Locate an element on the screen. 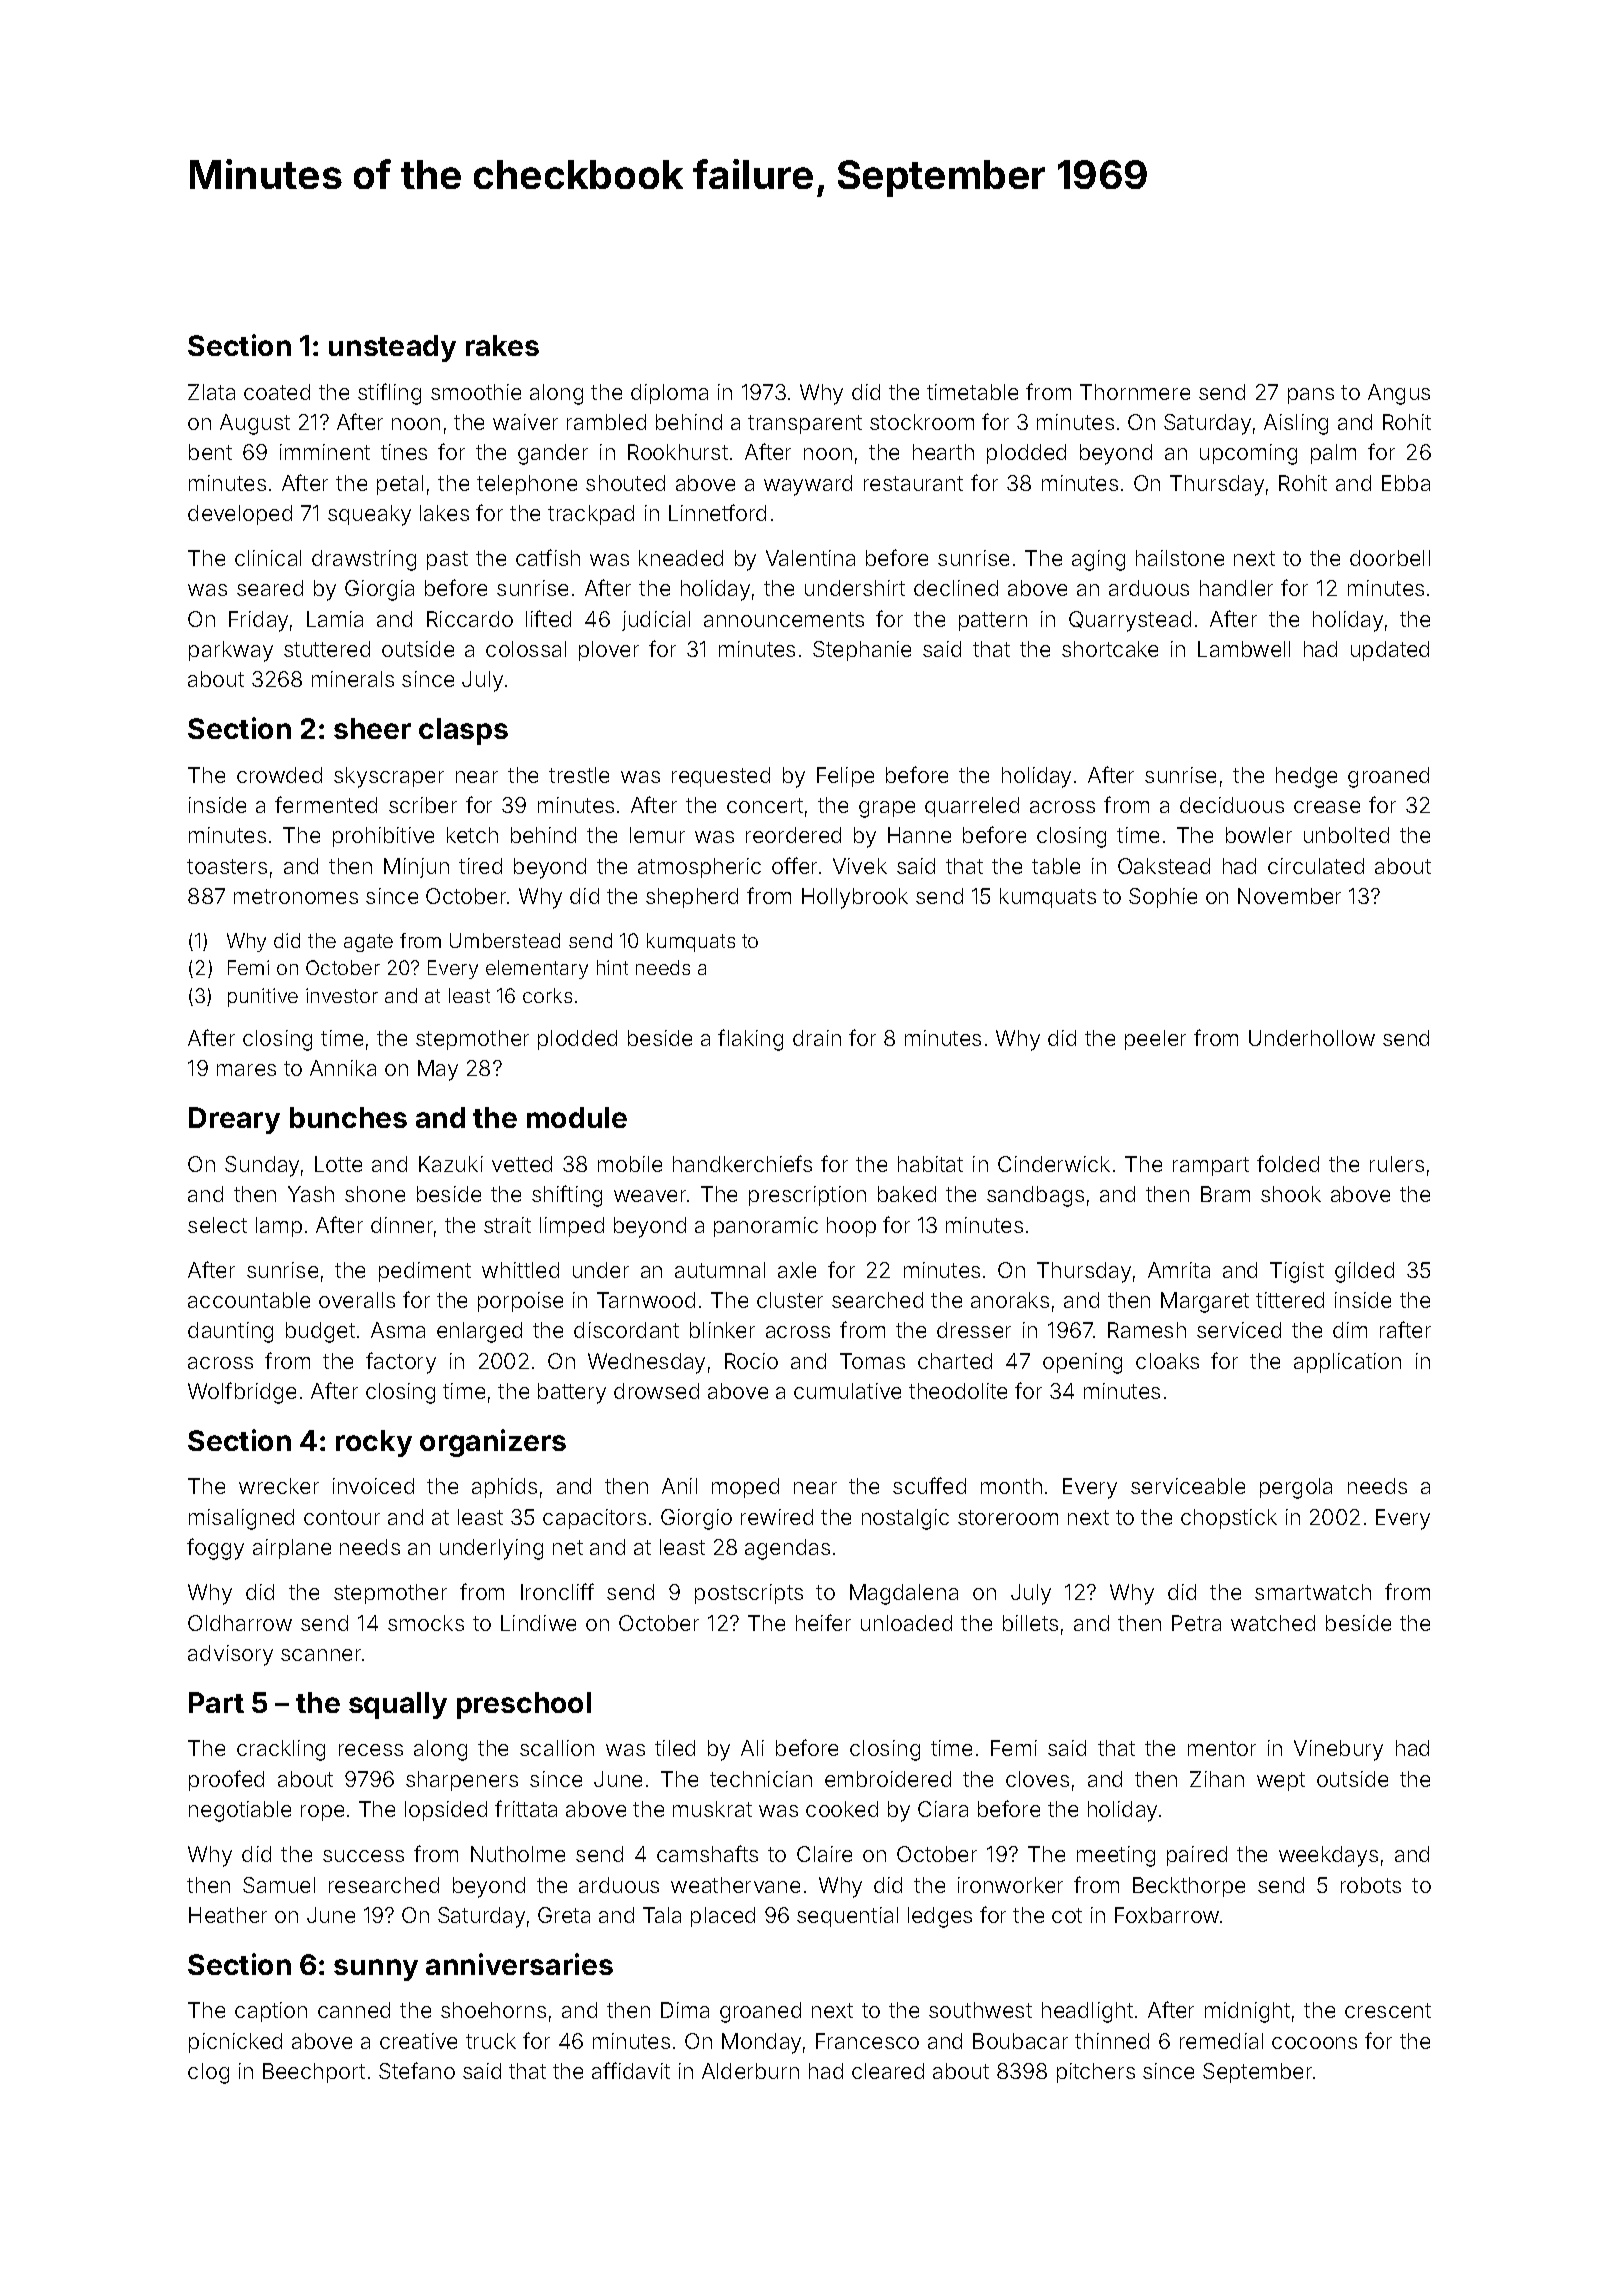 This screenshot has width=1620, height=2292. diploma is located at coordinates (669, 394).
